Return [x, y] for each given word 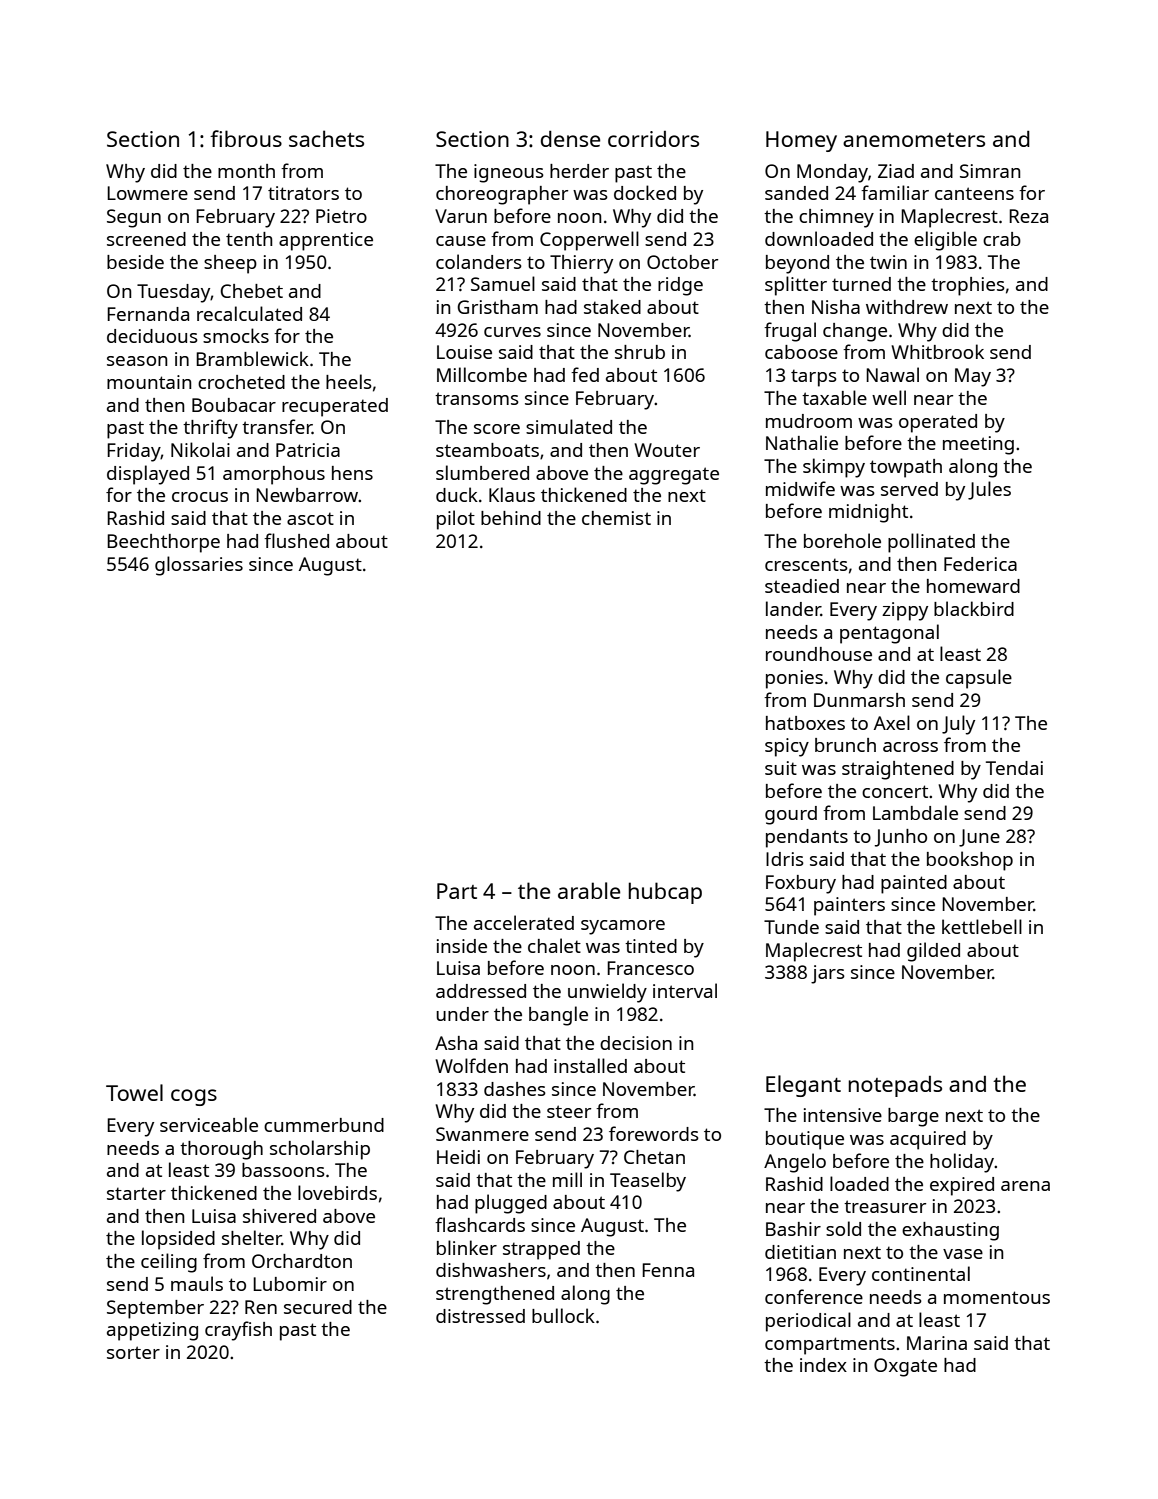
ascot [310, 518]
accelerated [524, 922]
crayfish [238, 1331]
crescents [806, 564]
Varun [461, 216]
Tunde [791, 927]
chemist [616, 518]
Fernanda [148, 314]
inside [462, 946]
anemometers [914, 140]
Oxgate [905, 1367]
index [823, 1365]
